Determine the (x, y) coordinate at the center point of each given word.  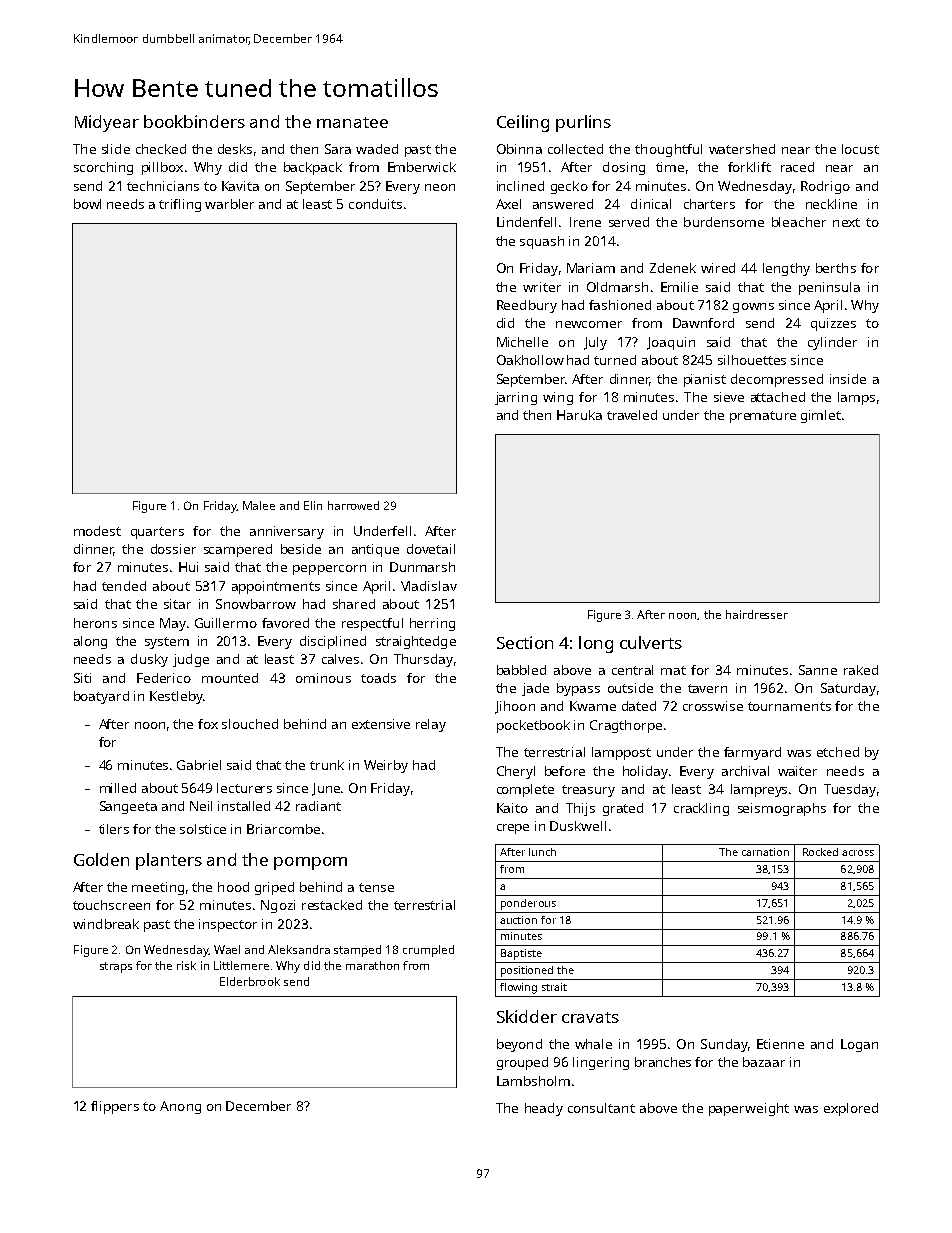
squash (542, 242)
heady (544, 1109)
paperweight (749, 1109)
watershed (742, 149)
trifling (180, 205)
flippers (115, 1107)
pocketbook (533, 726)
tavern (707, 688)
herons (95, 623)
